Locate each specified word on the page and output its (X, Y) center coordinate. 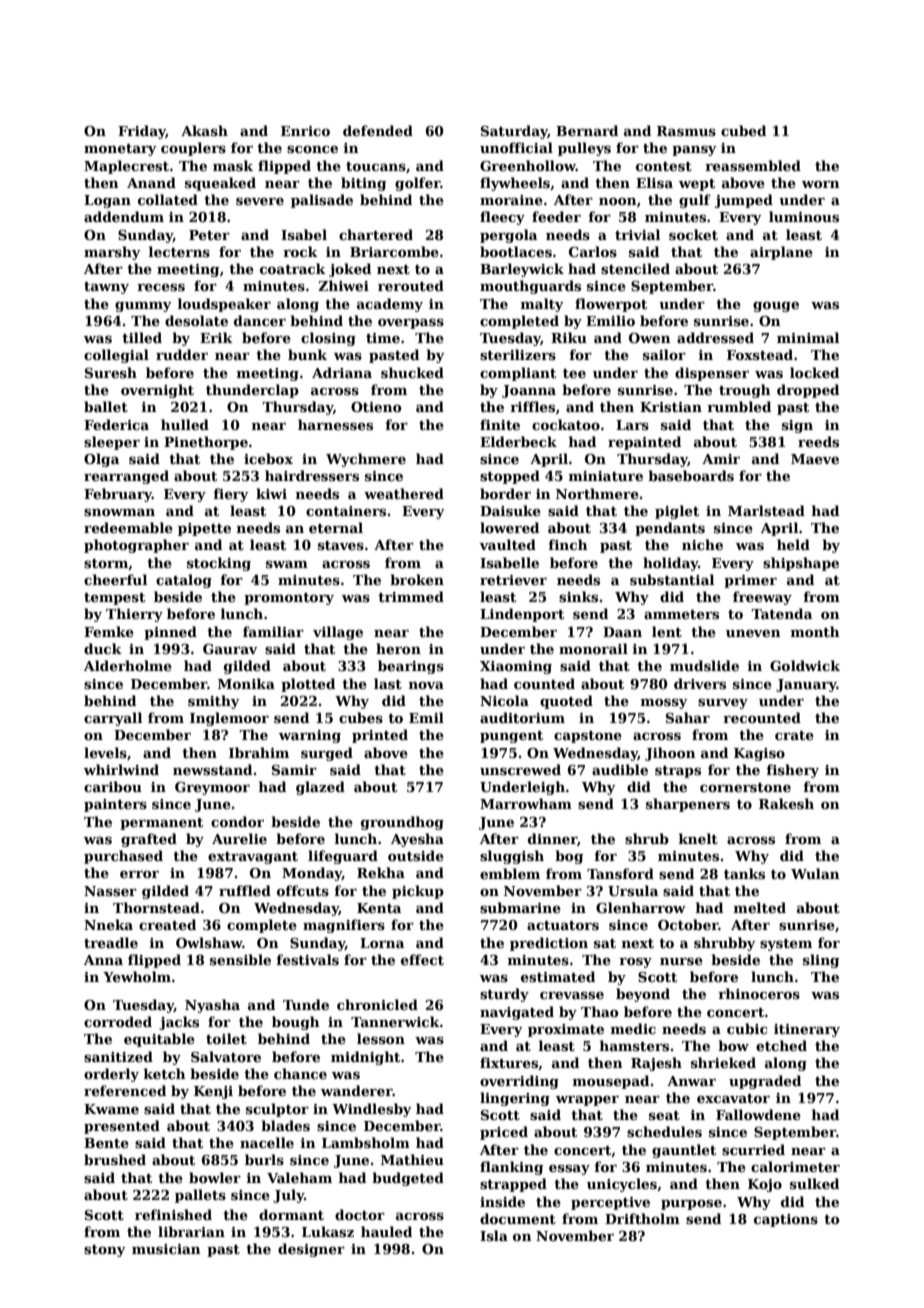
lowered (509, 527)
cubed (743, 130)
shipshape (801, 564)
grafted (149, 840)
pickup (418, 892)
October (688, 924)
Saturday (514, 132)
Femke (109, 631)
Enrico (305, 131)
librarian (191, 1231)
